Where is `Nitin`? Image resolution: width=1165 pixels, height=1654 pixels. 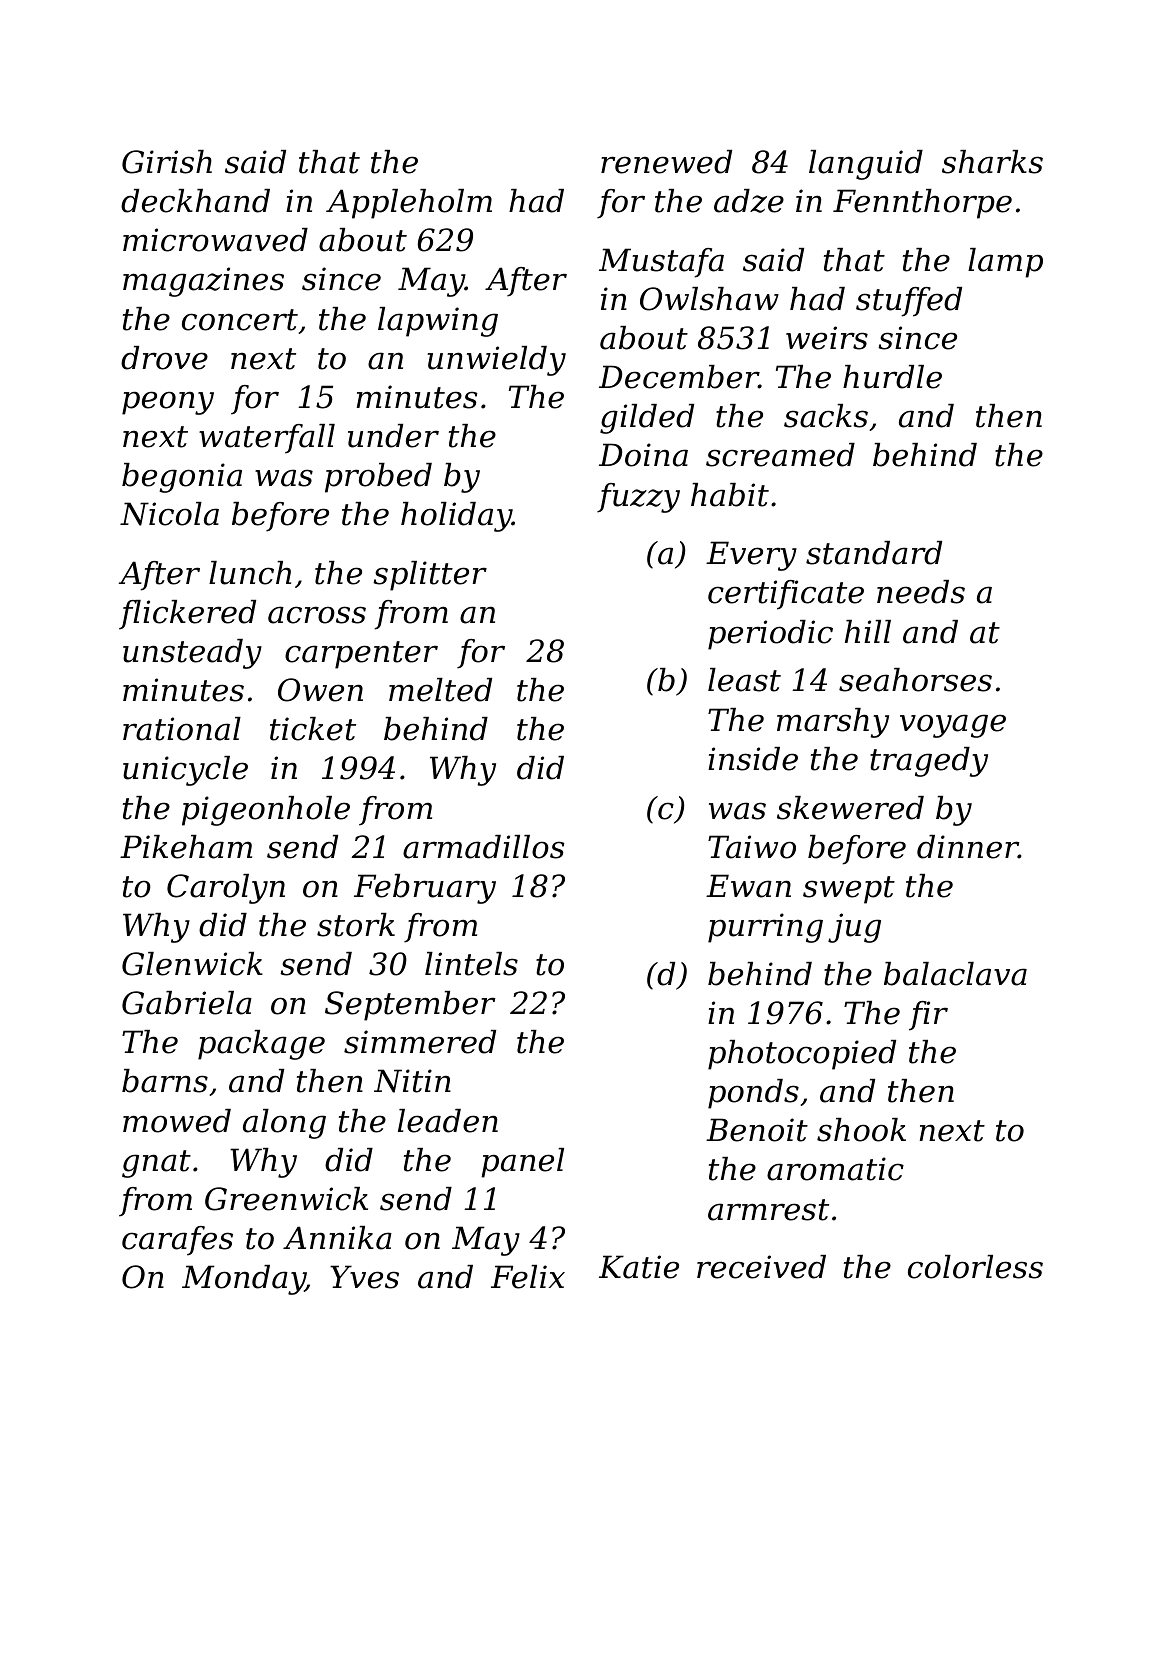 Nitin is located at coordinates (412, 1081).
